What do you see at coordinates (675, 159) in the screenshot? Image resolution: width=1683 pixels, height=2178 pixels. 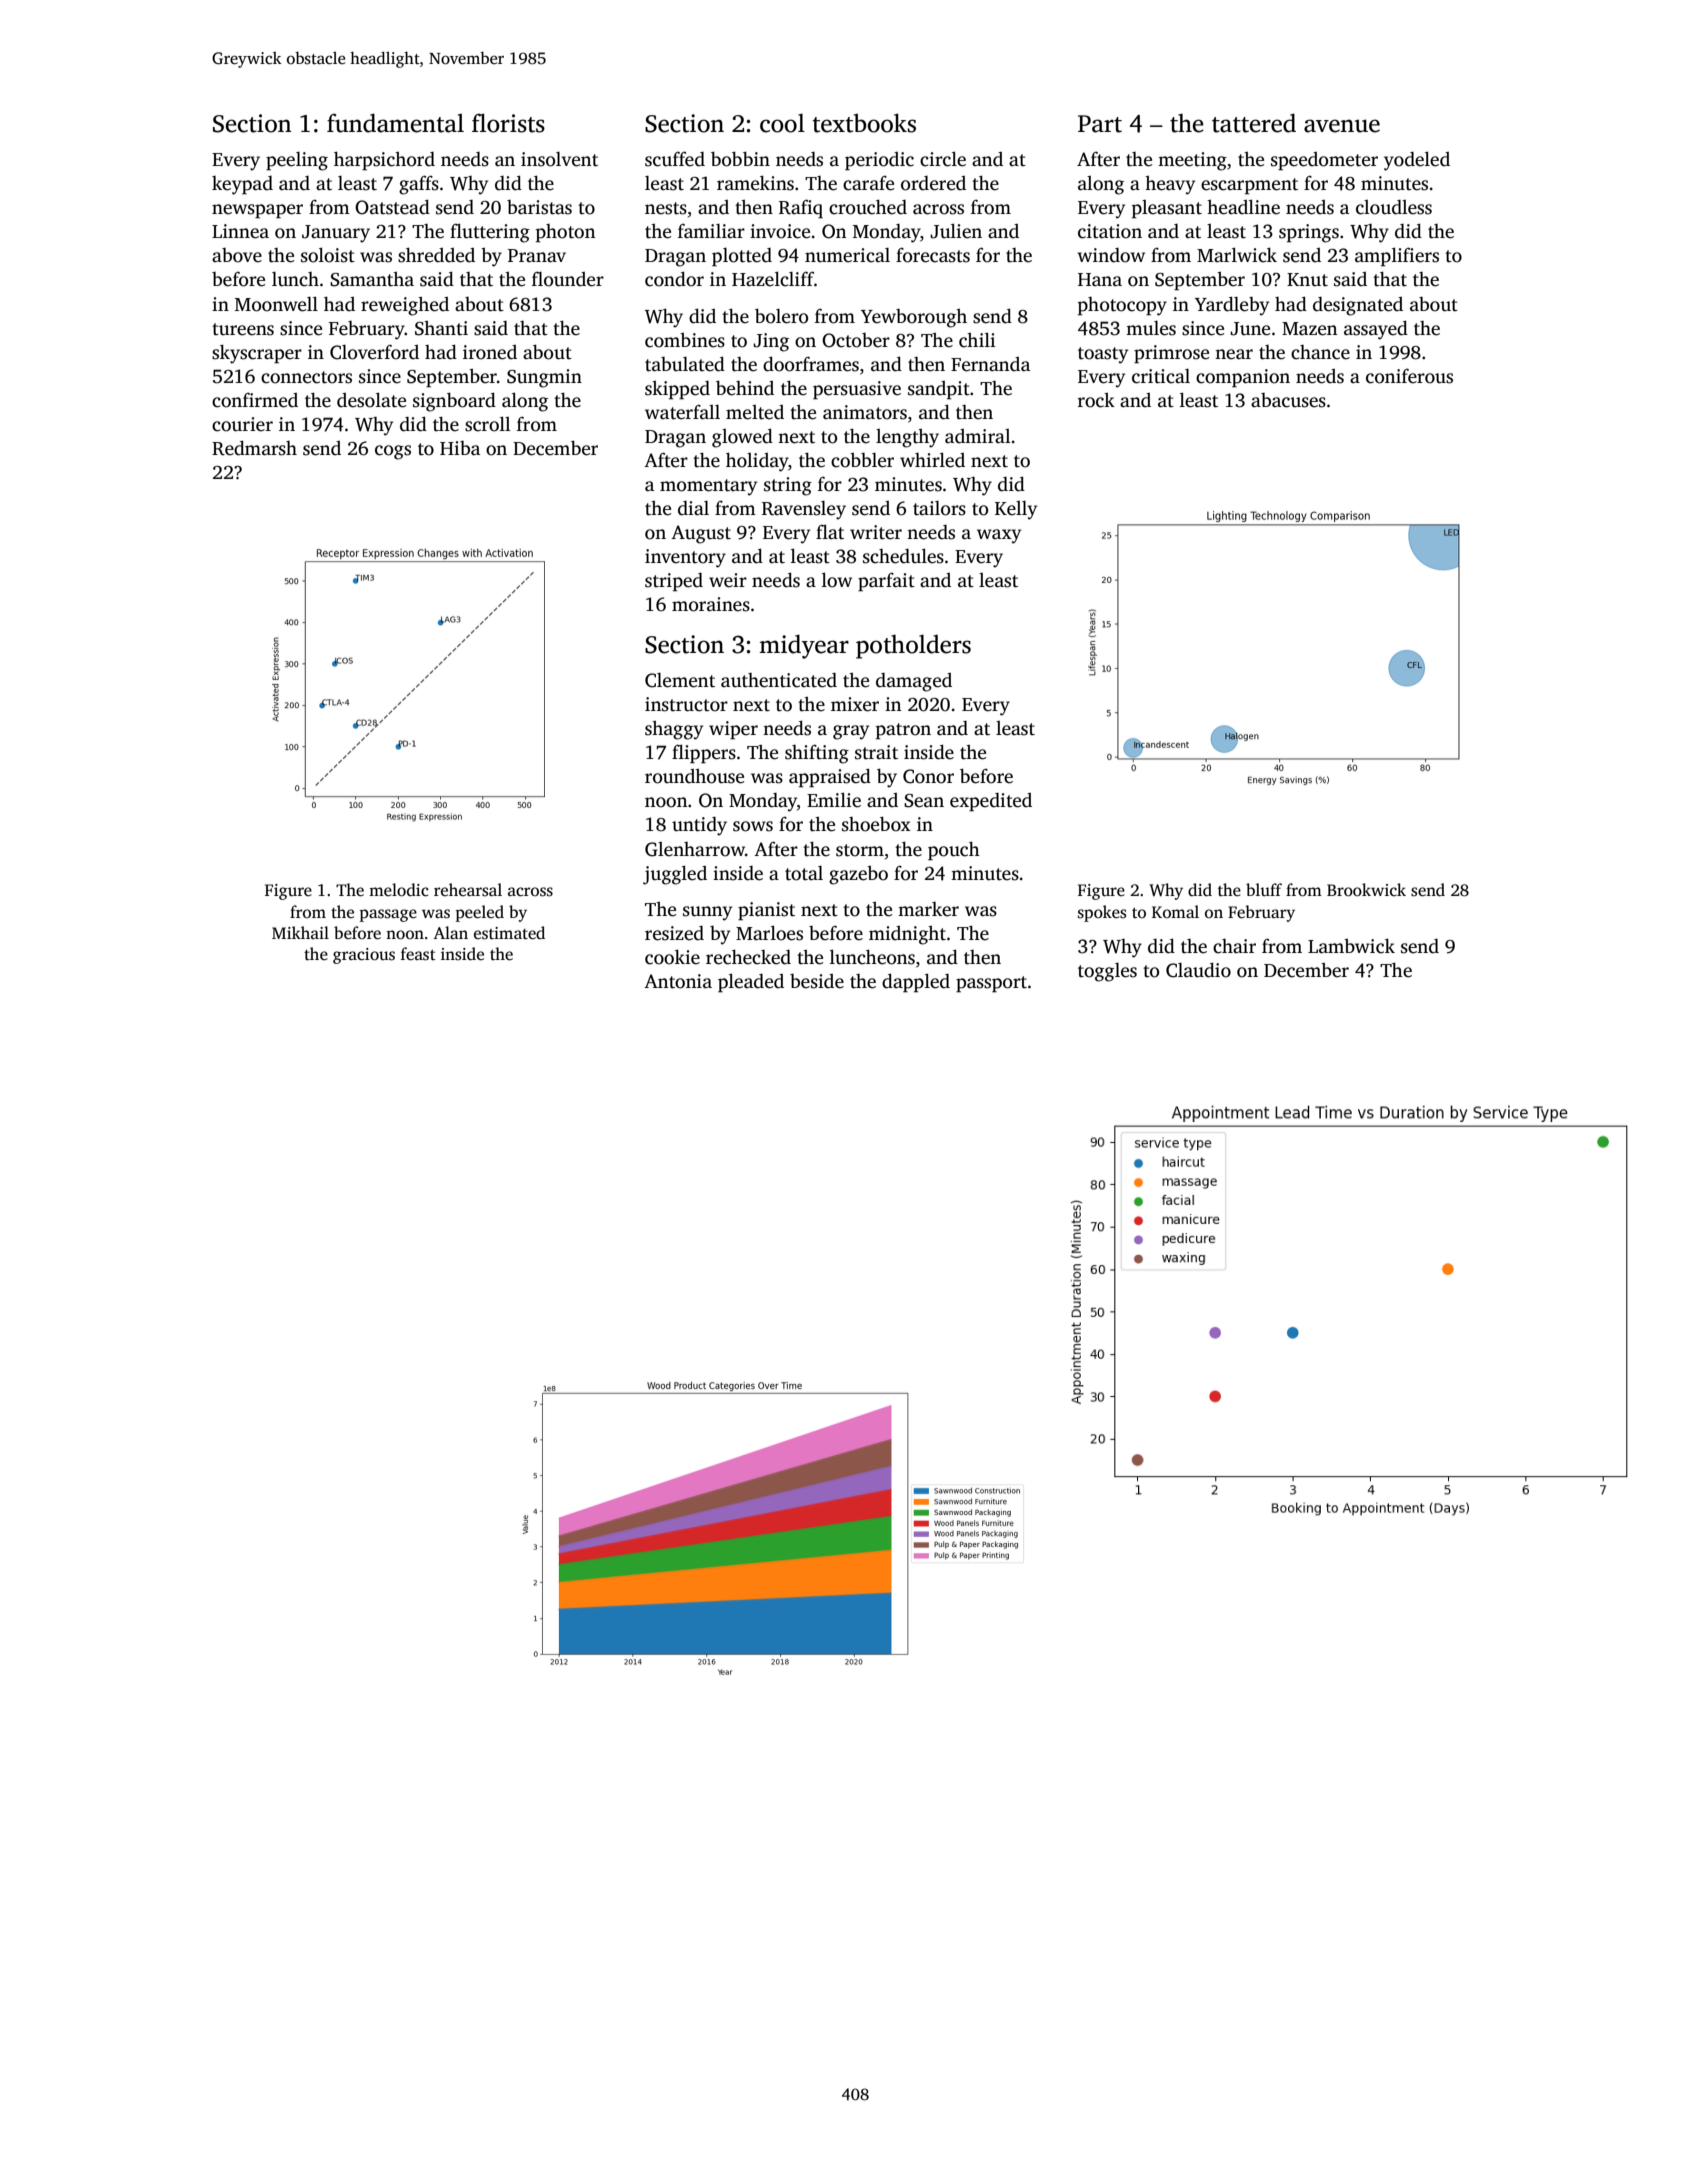 I see `scuffed` at bounding box center [675, 159].
